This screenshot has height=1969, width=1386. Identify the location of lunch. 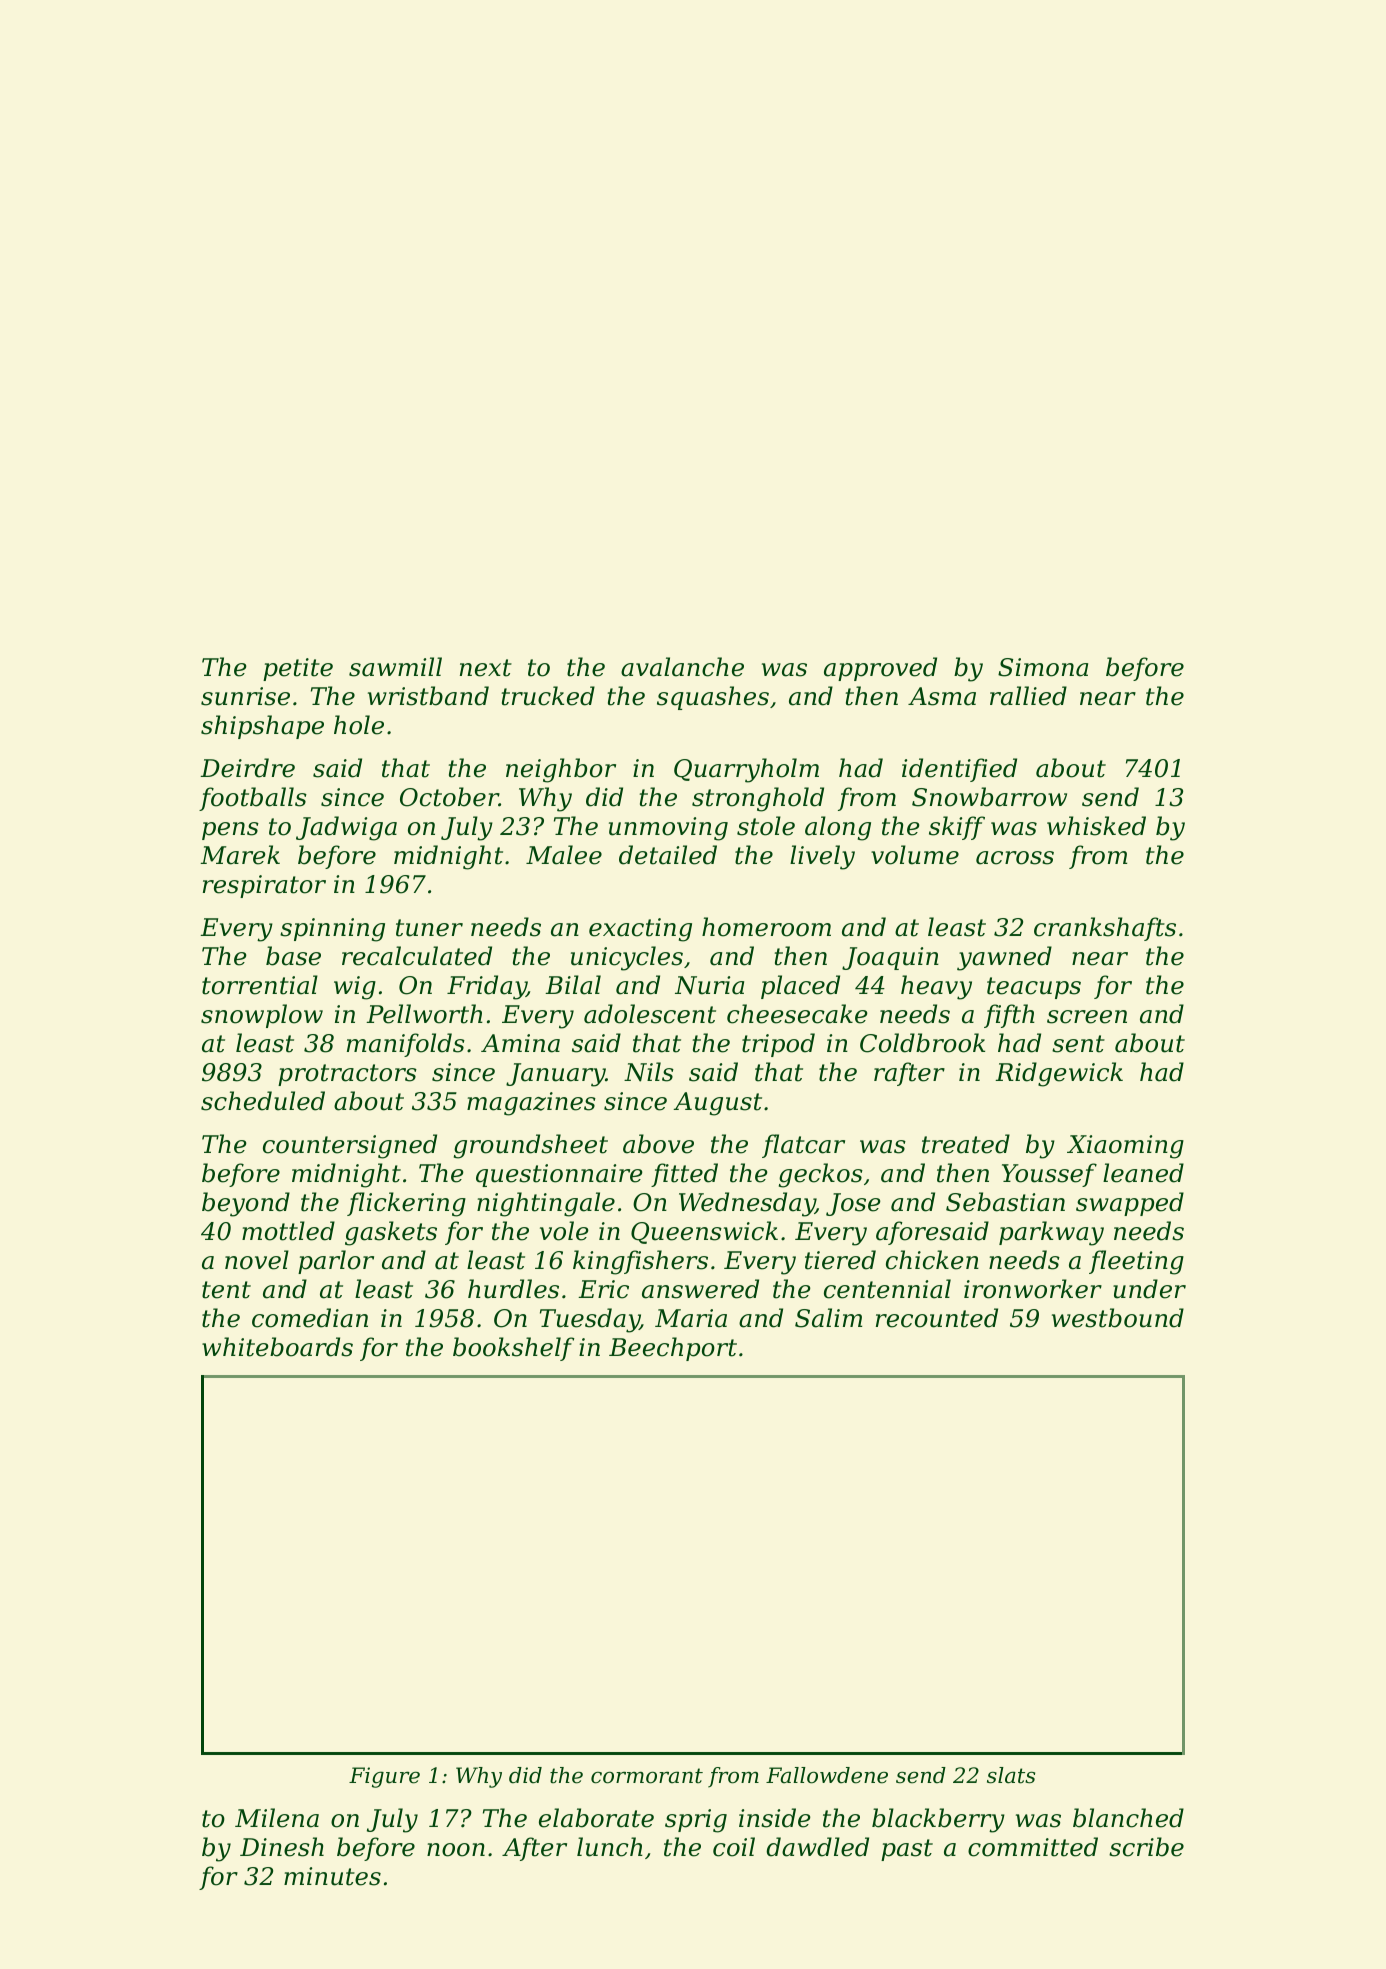
(610, 1847).
